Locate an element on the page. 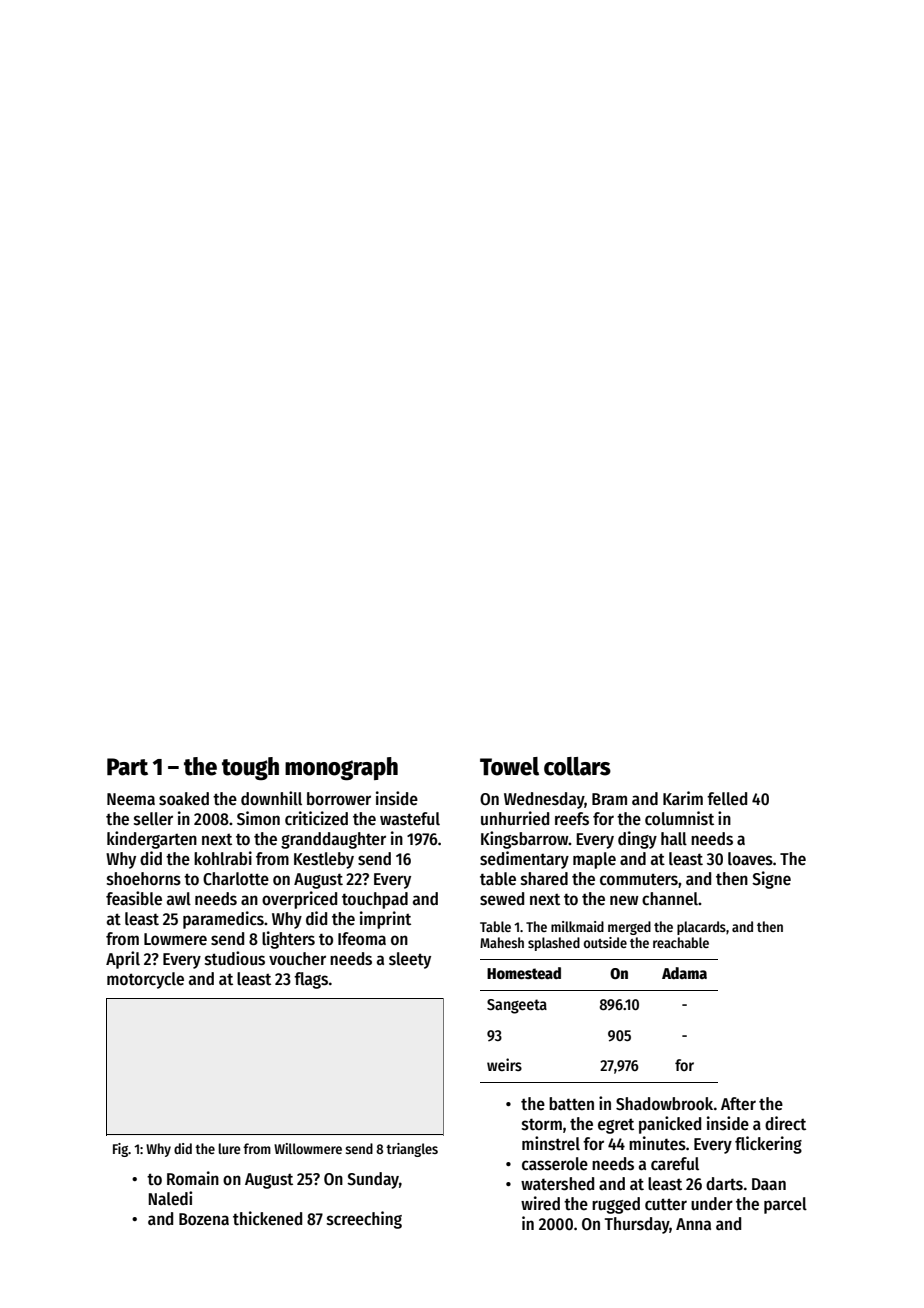 This image has height=1308, width=924. Sangeeta is located at coordinates (517, 1006).
